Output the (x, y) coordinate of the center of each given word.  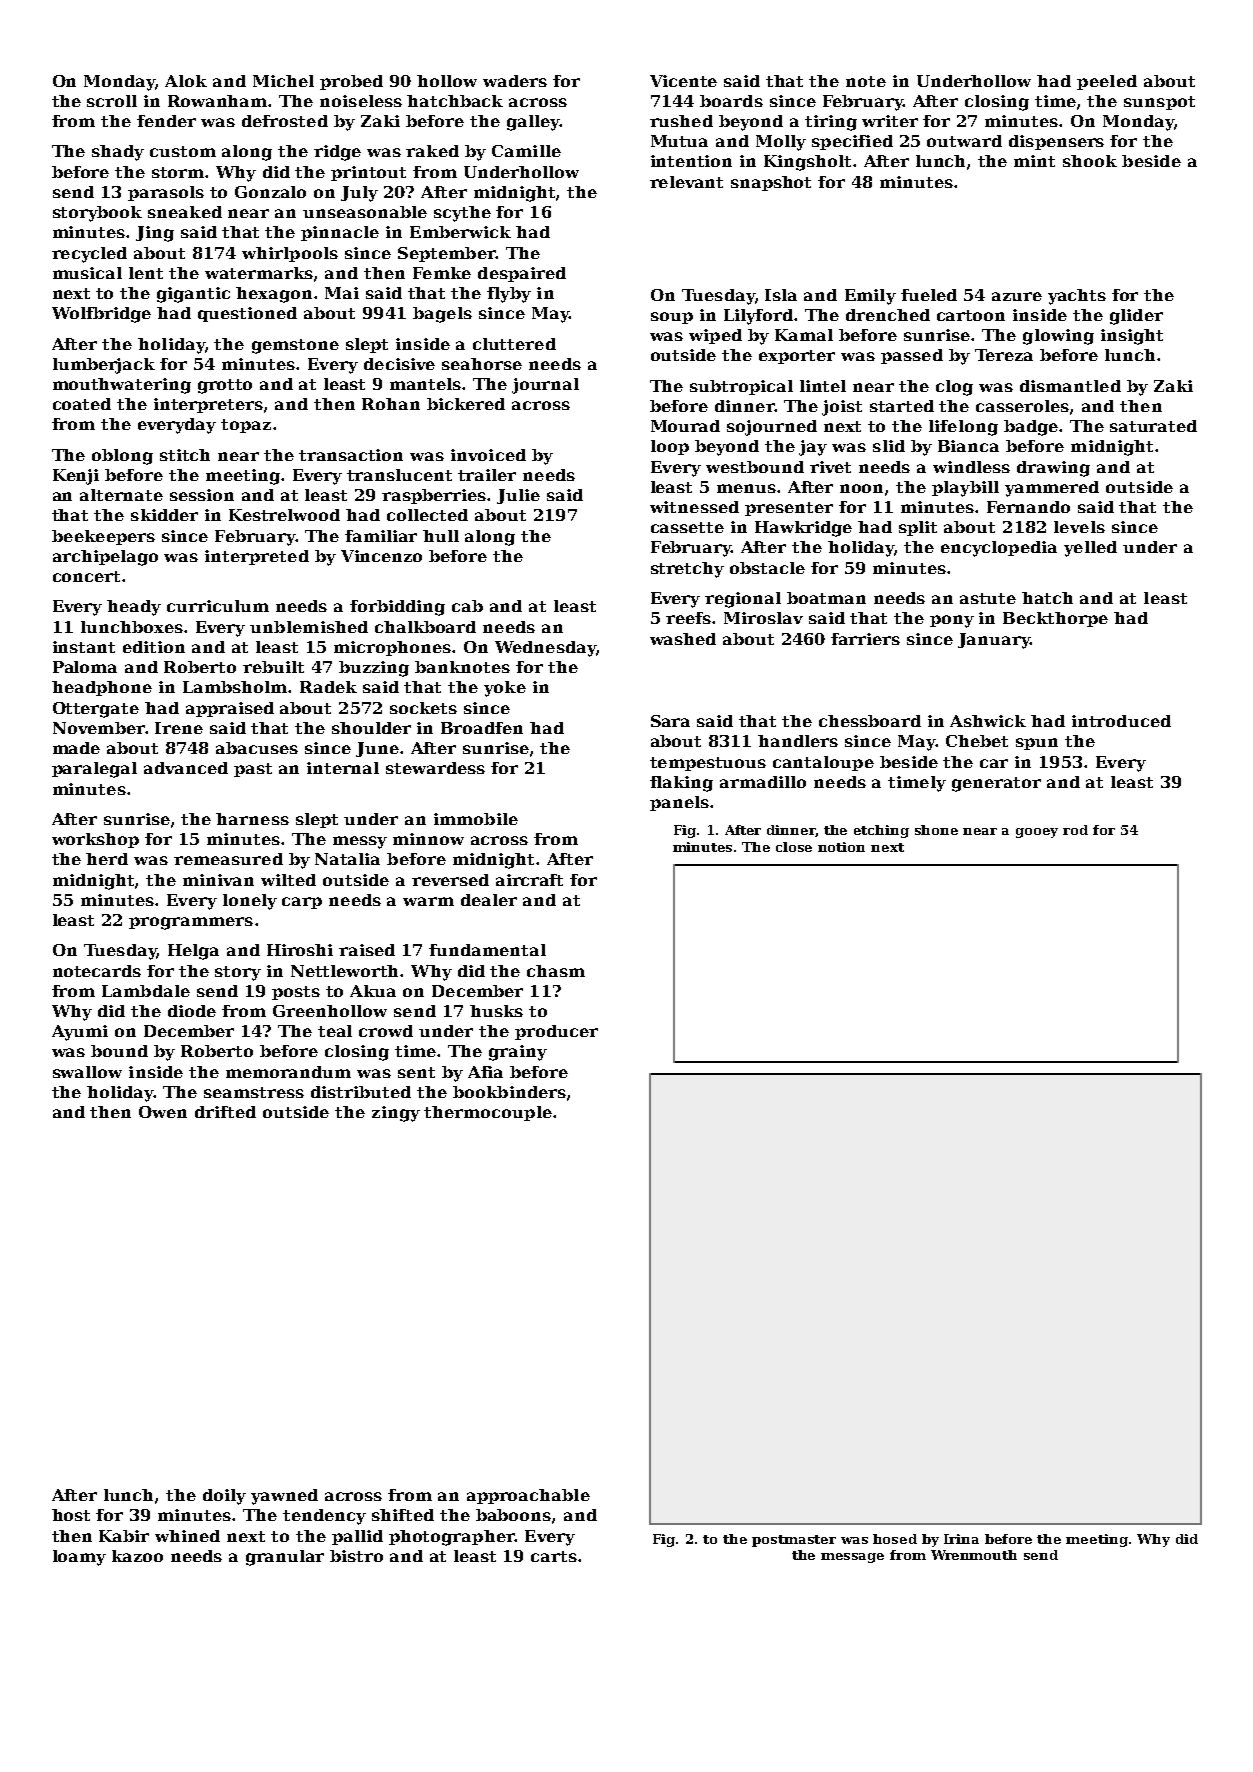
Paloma (85, 667)
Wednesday (545, 649)
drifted (225, 1112)
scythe (462, 214)
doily (224, 1497)
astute (988, 598)
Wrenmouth (974, 1555)
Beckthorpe (1055, 619)
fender (166, 121)
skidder (164, 515)
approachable (528, 1496)
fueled (929, 295)
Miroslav (763, 618)
